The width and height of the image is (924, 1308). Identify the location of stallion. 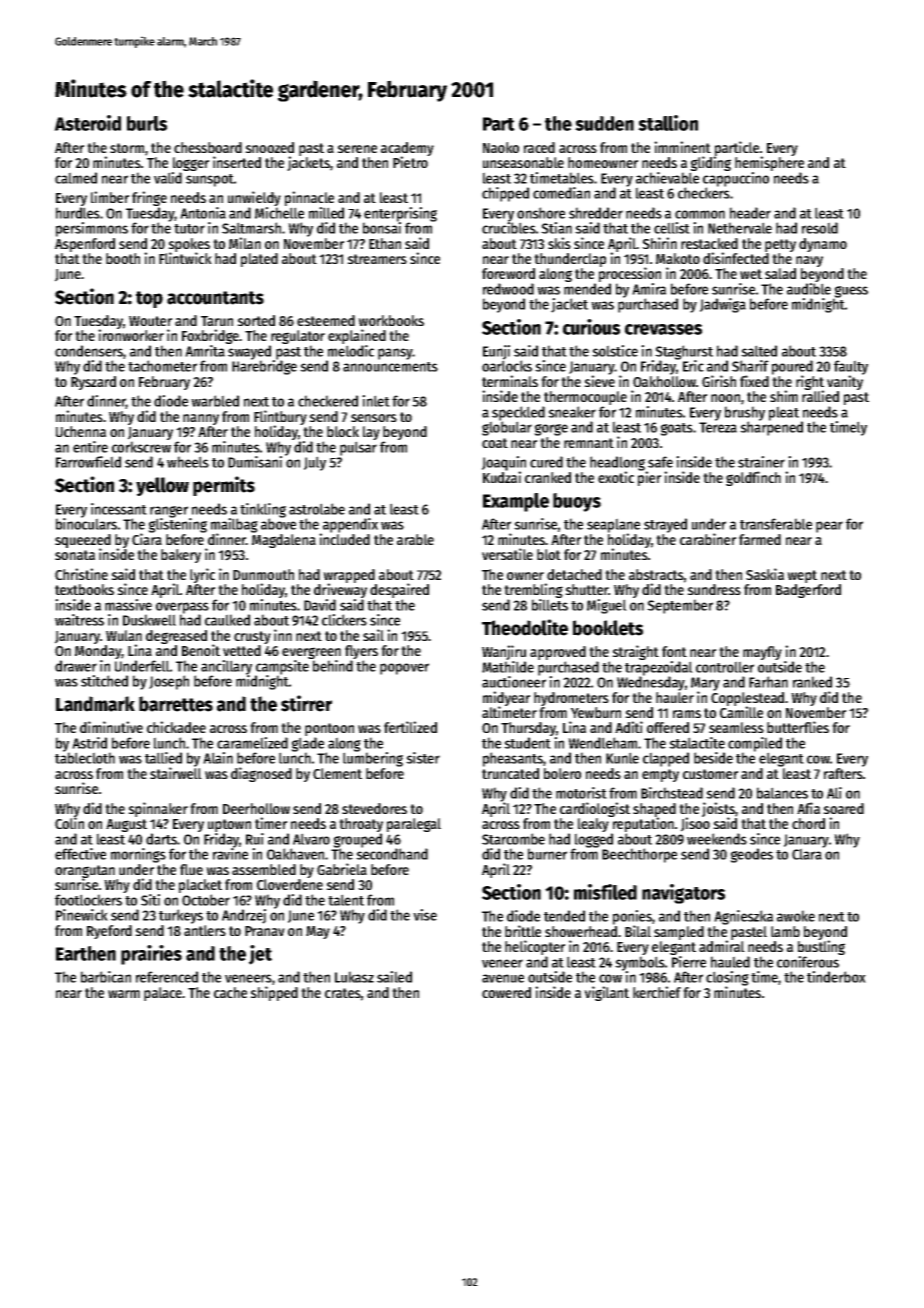
(668, 123).
